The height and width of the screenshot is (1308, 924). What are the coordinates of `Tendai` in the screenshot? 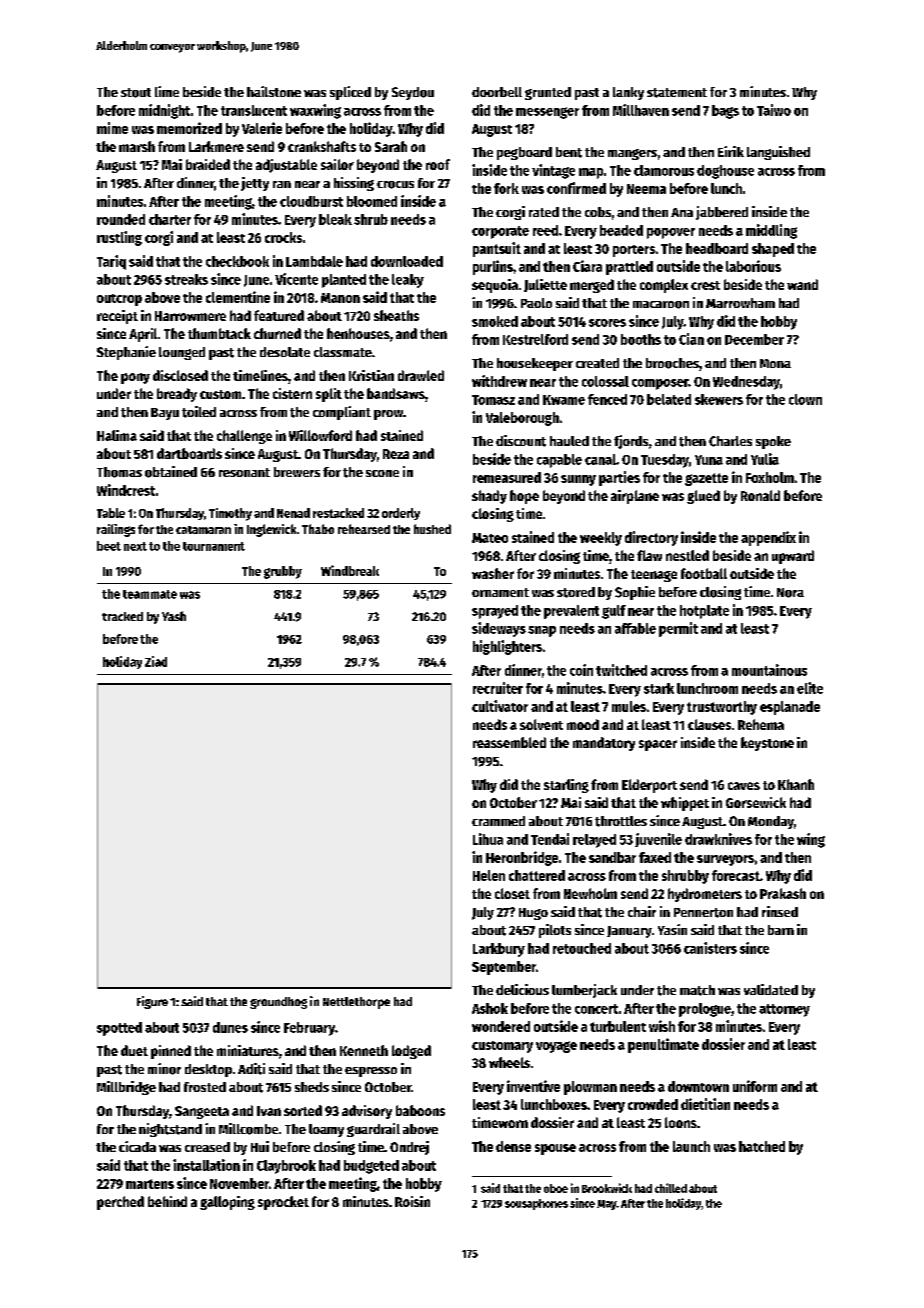 It's located at (550, 839).
